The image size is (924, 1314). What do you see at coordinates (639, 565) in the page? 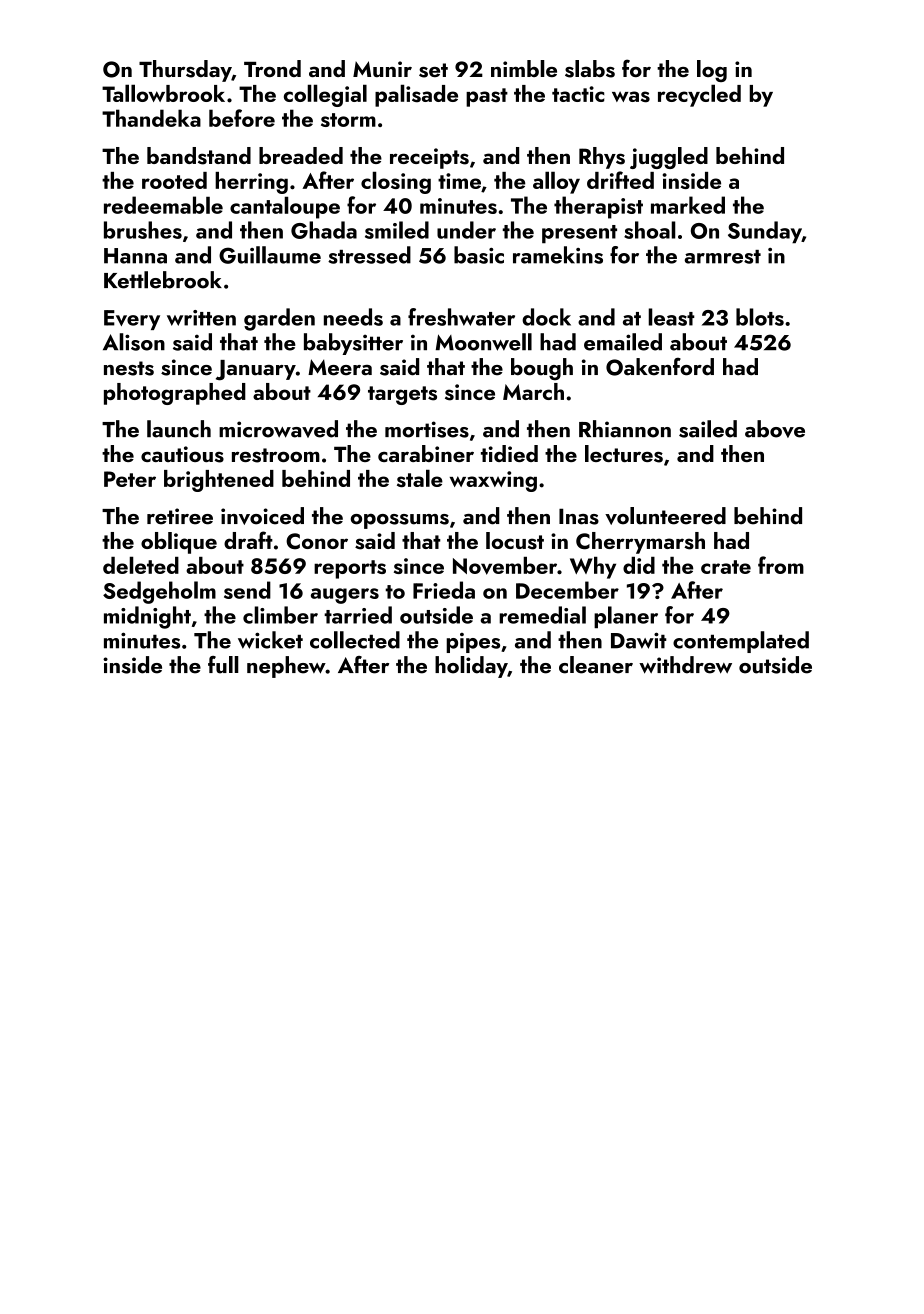
I see `did` at bounding box center [639, 565].
